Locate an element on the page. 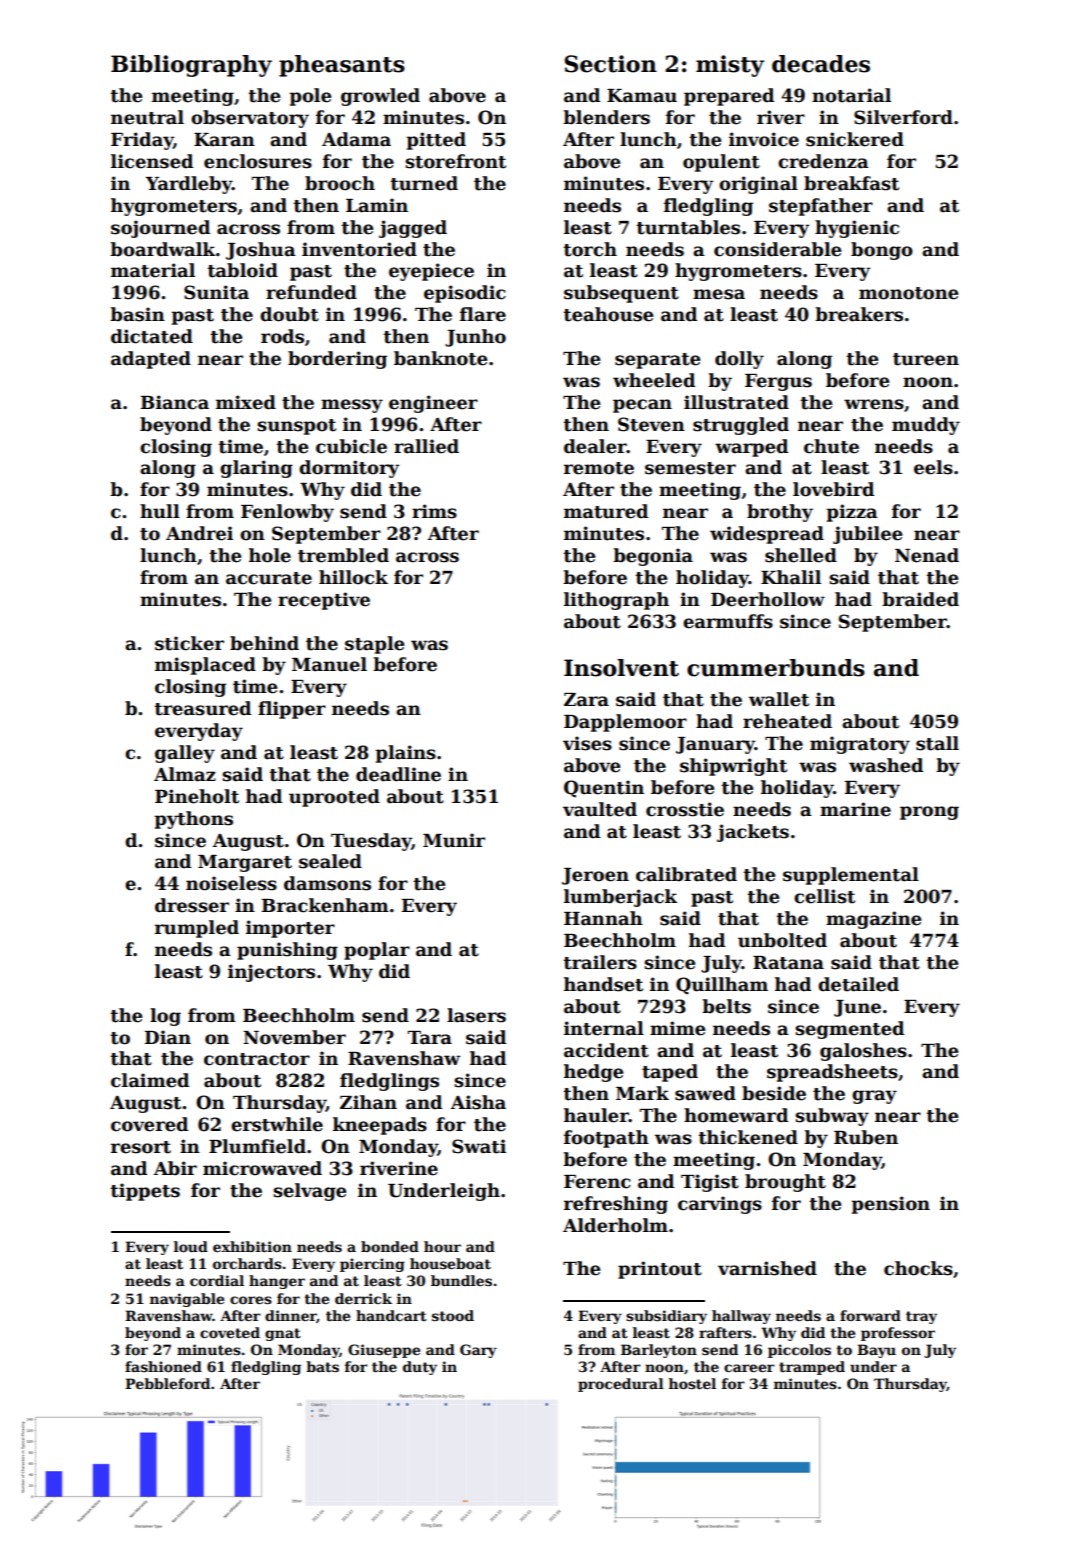 This document has height=1550, width=1070. tray is located at coordinates (921, 1317).
